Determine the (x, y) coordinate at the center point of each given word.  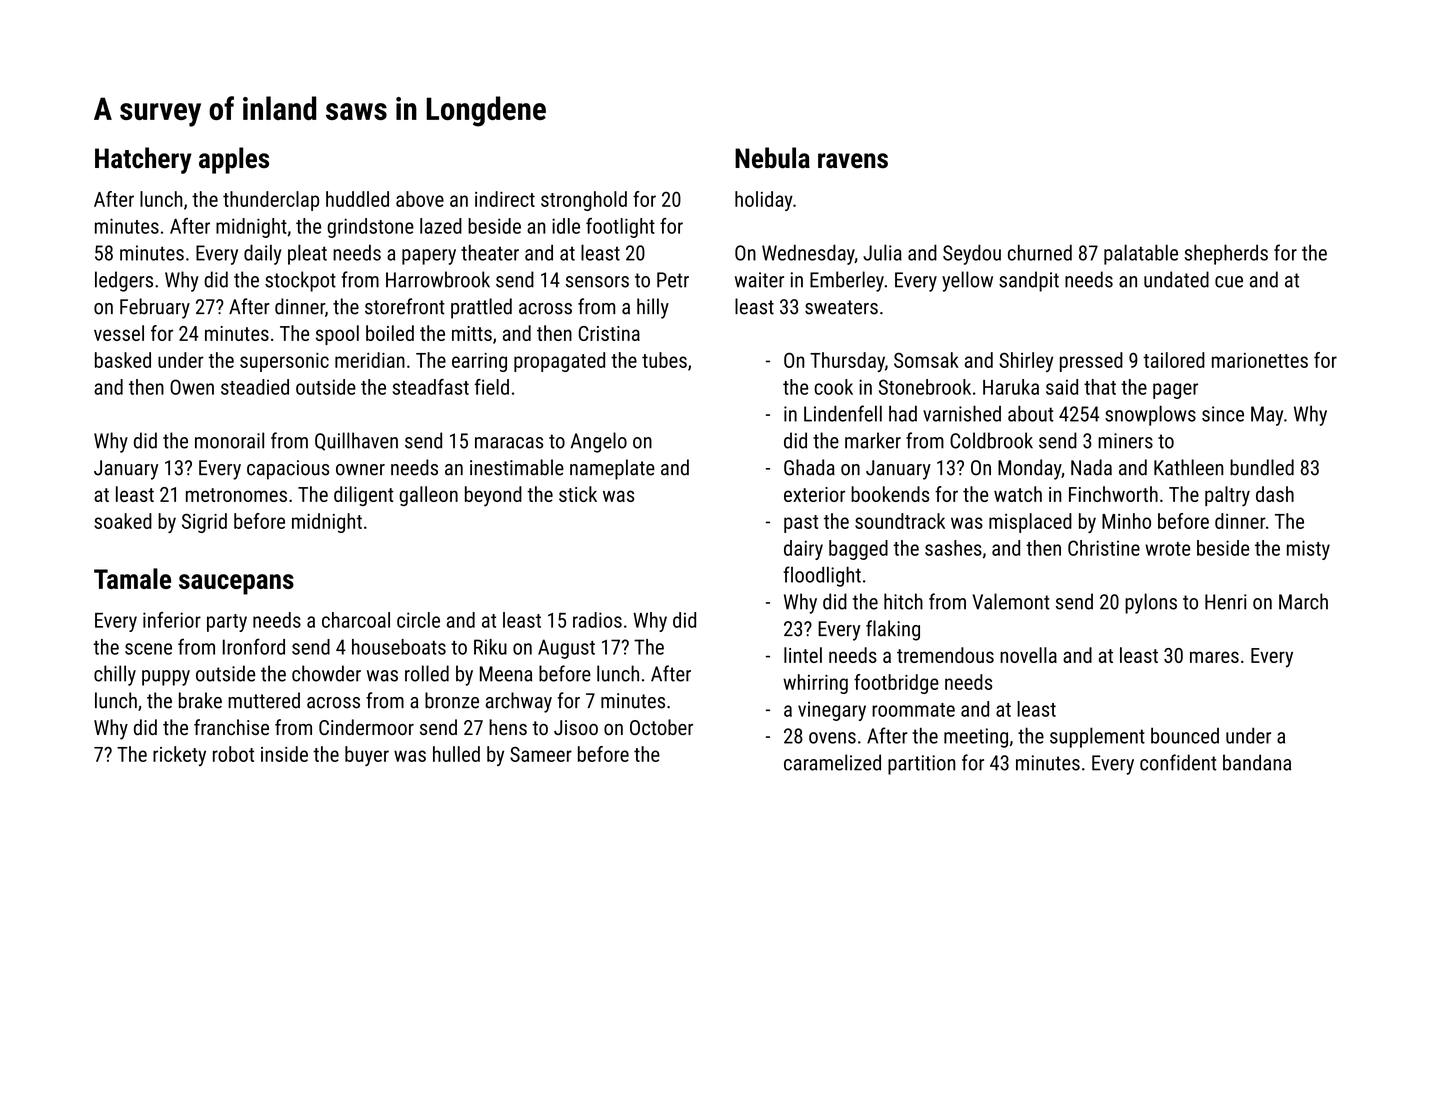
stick (578, 494)
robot (233, 754)
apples (234, 160)
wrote (1167, 549)
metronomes (236, 495)
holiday (764, 201)
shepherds (1226, 254)
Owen (192, 387)
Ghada (809, 467)
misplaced (1030, 523)
